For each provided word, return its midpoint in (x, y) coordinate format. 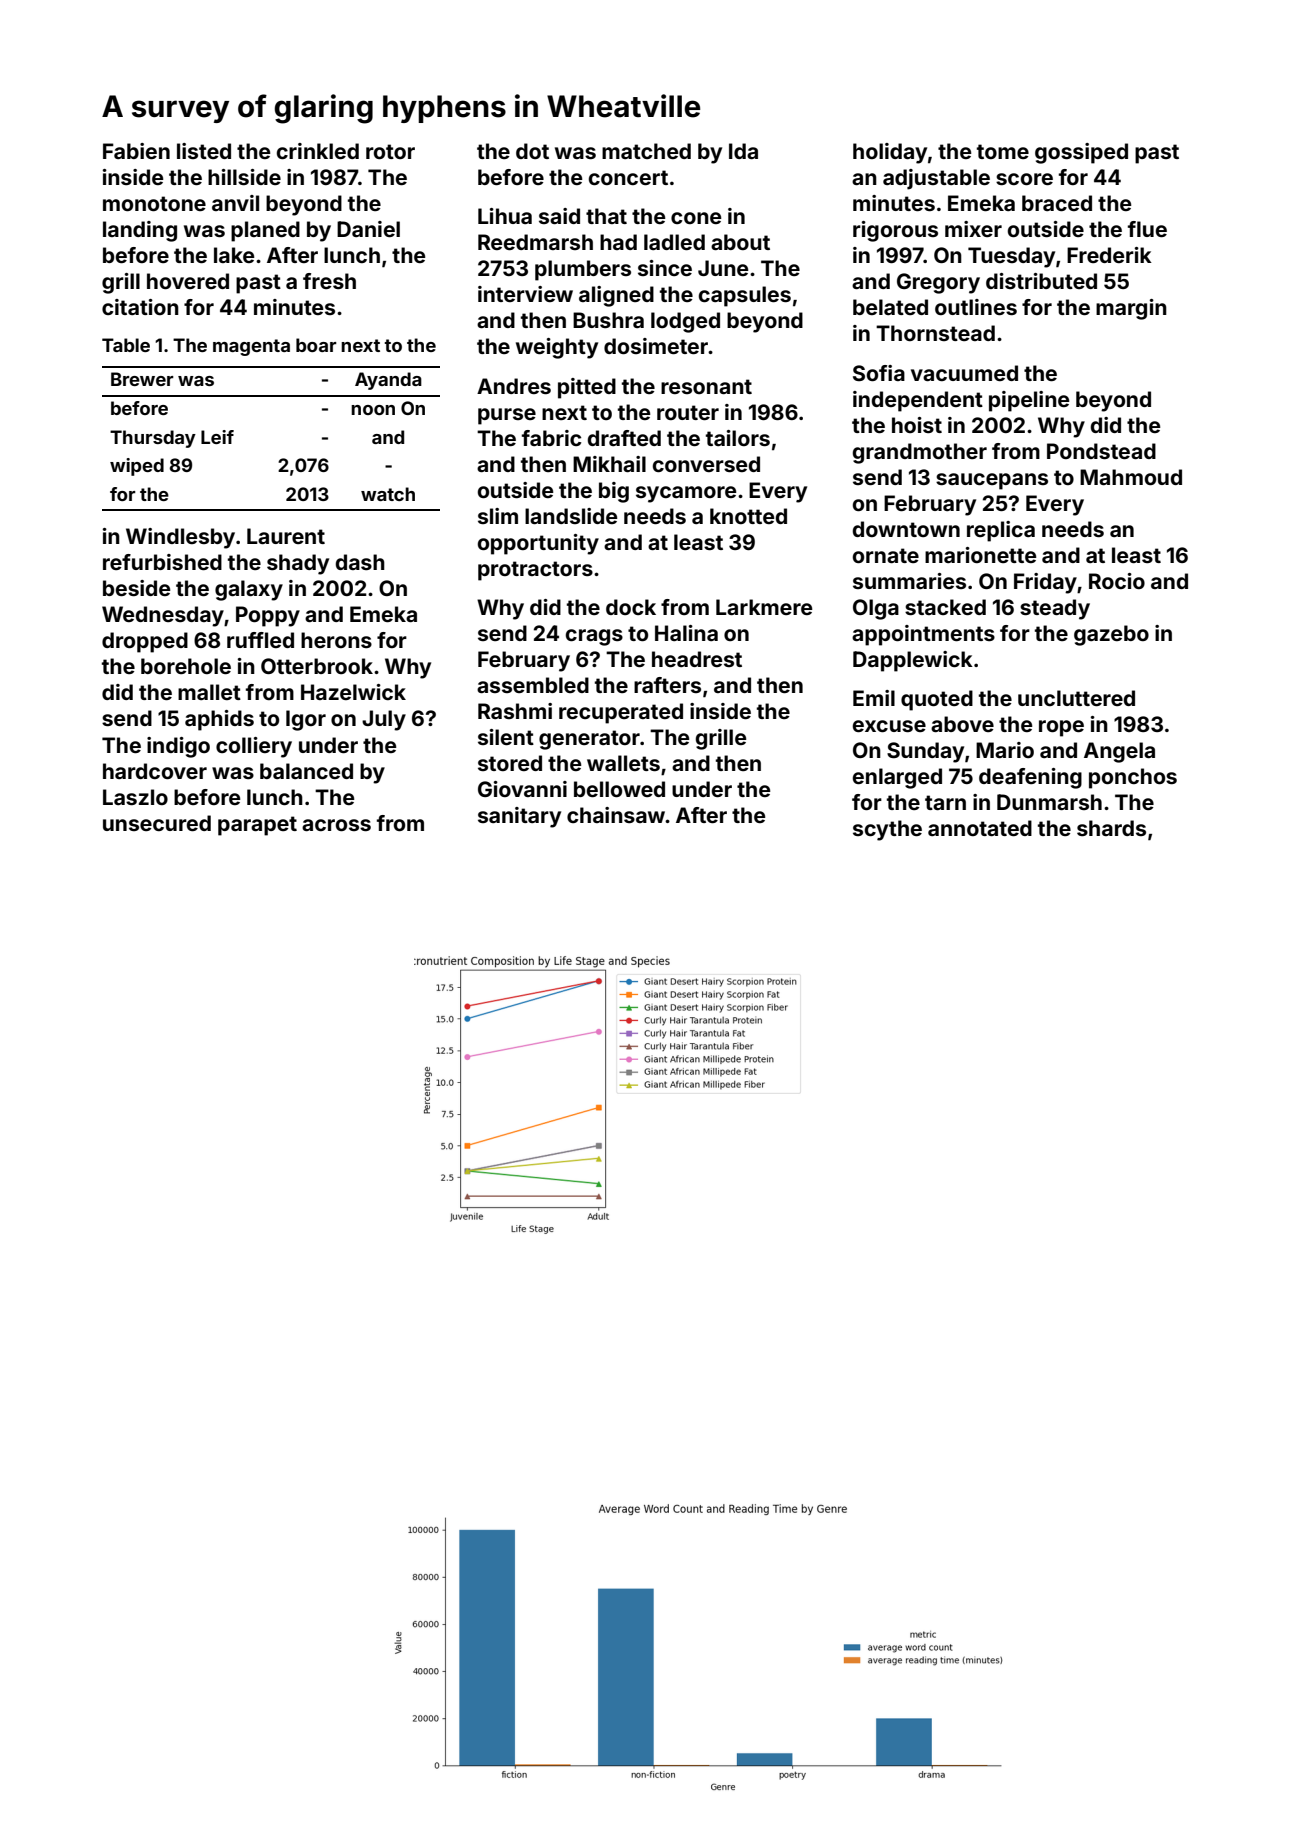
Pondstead (1101, 451)
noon (373, 410)
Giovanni (522, 789)
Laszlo (135, 797)
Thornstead (935, 333)
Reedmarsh (535, 242)
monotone (154, 203)
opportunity (538, 544)
